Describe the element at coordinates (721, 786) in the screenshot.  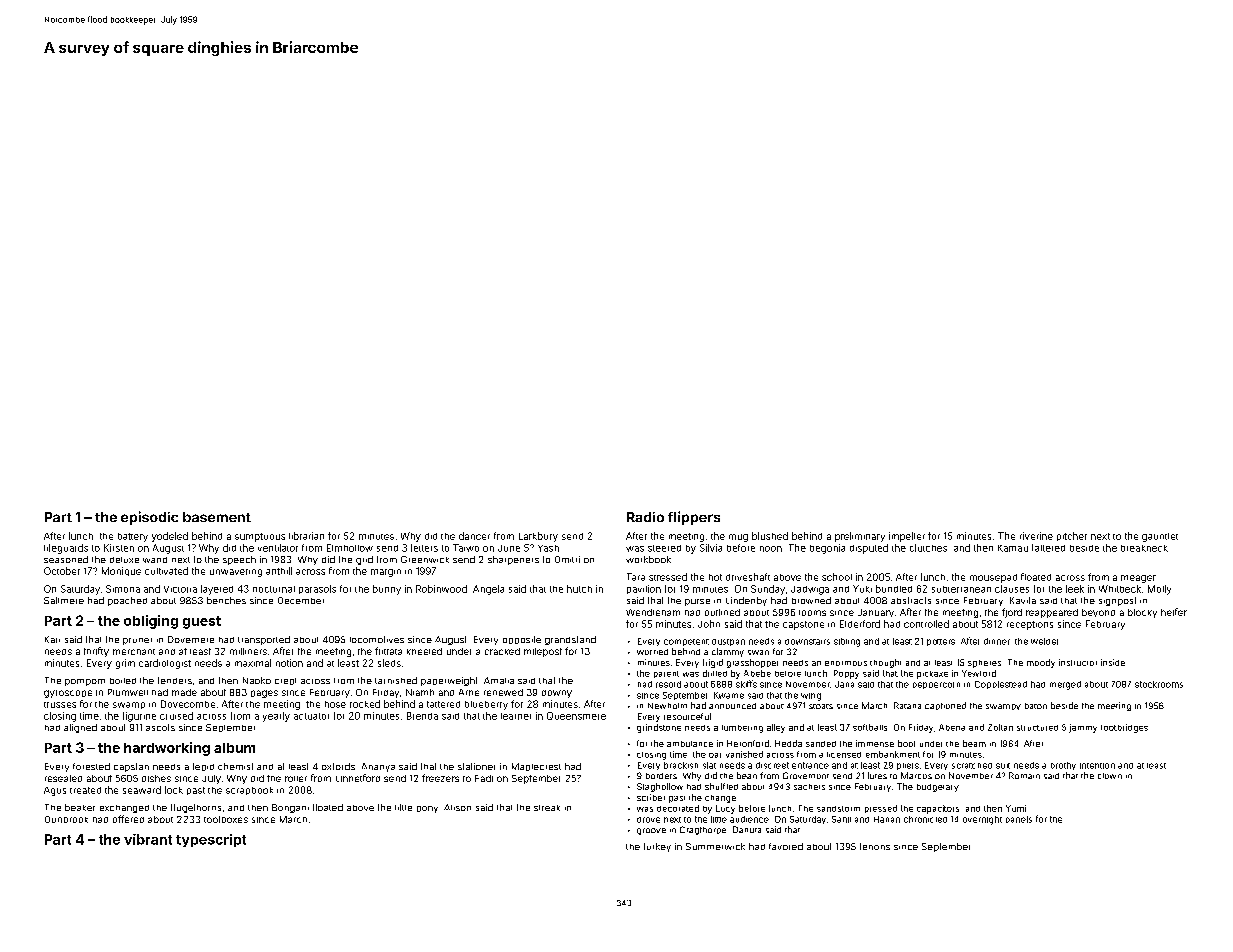
I see `shuffled` at that location.
